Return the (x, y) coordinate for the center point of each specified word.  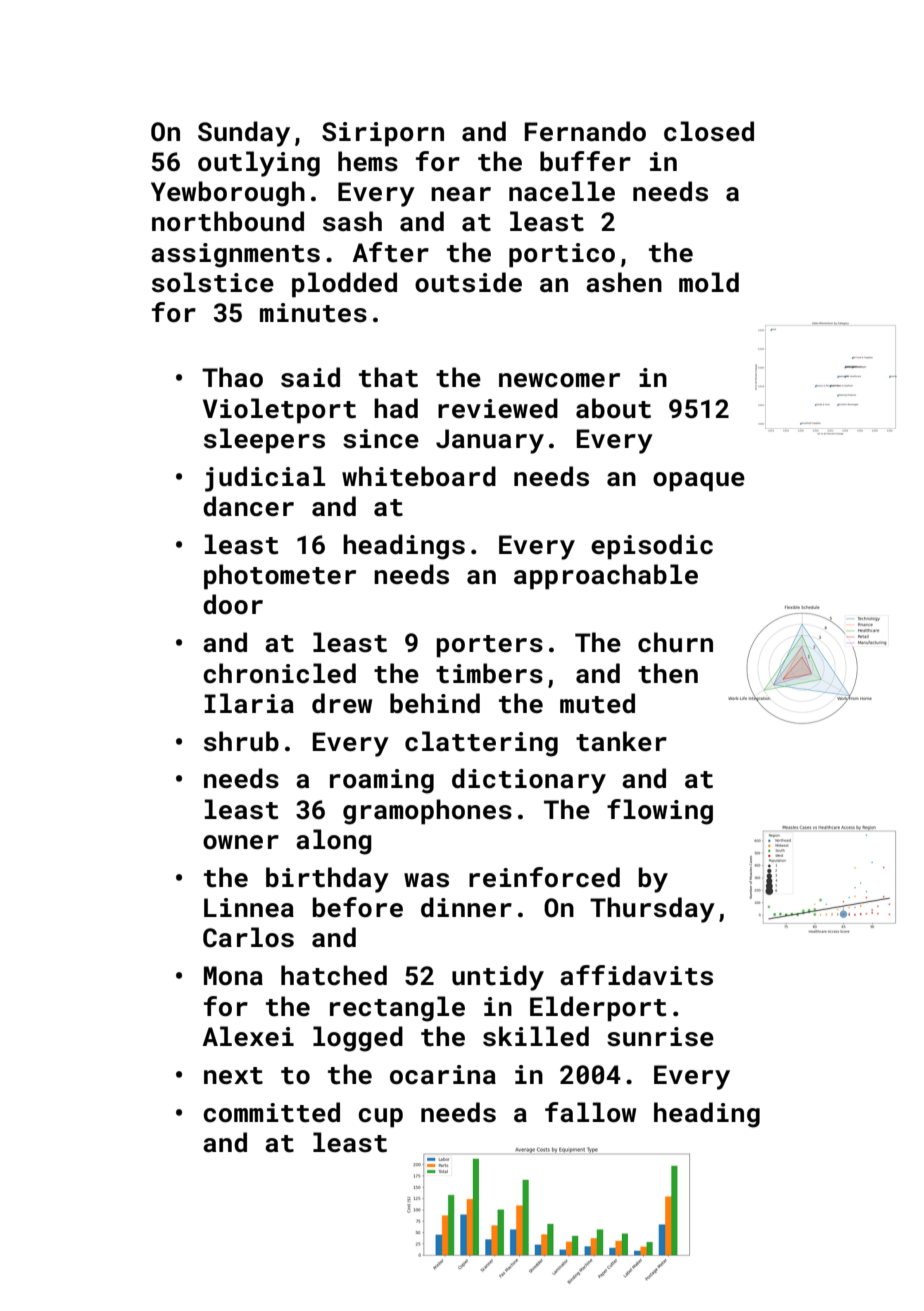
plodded (344, 285)
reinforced (544, 877)
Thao (232, 377)
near (461, 194)
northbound (228, 221)
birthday (327, 880)
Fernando (585, 131)
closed (709, 131)
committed (271, 1112)
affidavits (636, 975)
